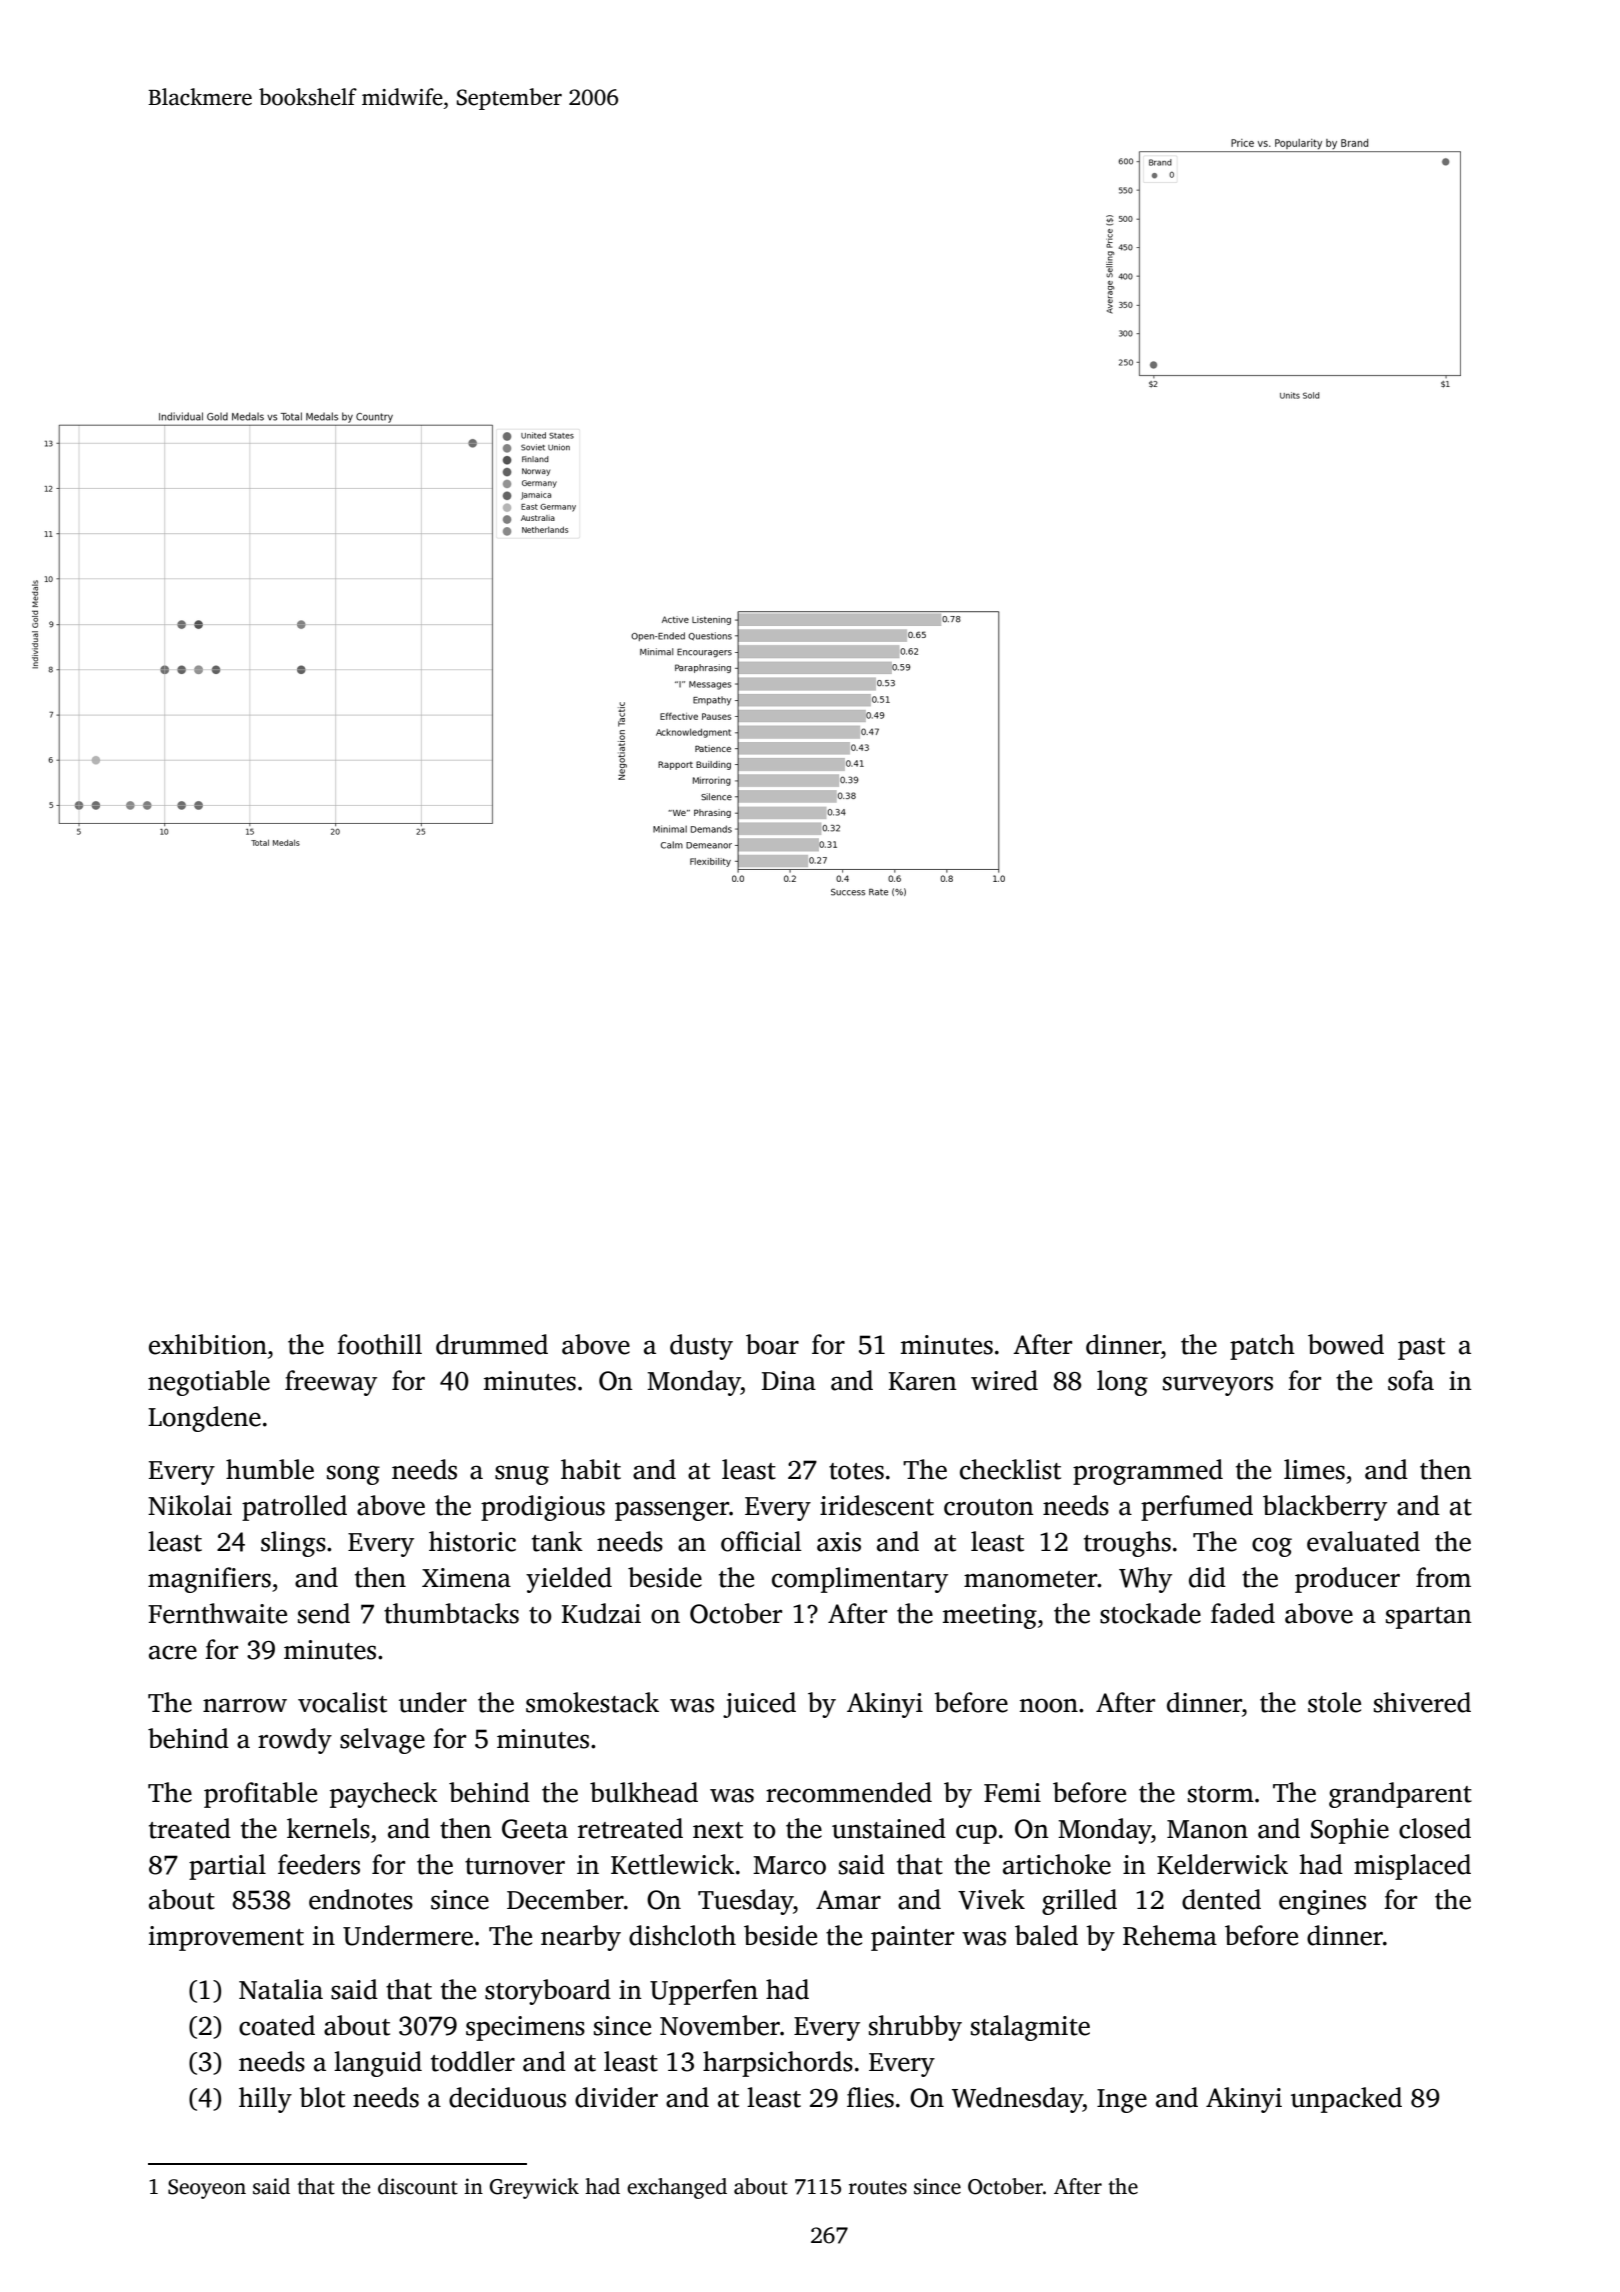 Image resolution: width=1620 pixels, height=2292 pixels. What do you see at coordinates (534, 2188) in the screenshot?
I see `Greywick` at bounding box center [534, 2188].
